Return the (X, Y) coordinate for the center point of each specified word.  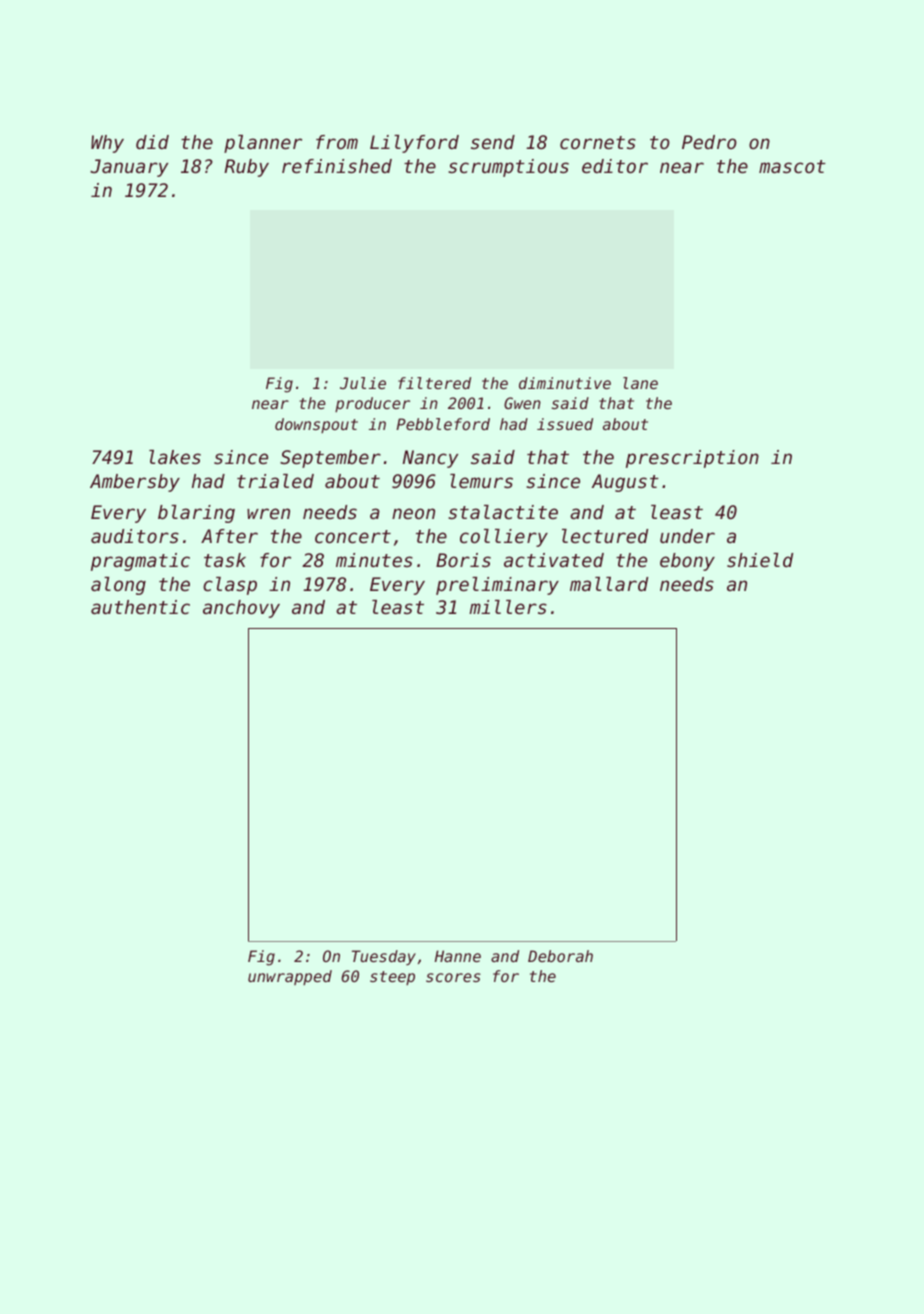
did (152, 142)
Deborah (560, 956)
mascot (792, 166)
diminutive (565, 383)
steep (392, 978)
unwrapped (290, 977)
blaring (196, 514)
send (493, 142)
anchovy (241, 609)
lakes (175, 457)
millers (508, 607)
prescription (692, 459)
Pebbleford (443, 424)
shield (760, 560)
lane (640, 383)
